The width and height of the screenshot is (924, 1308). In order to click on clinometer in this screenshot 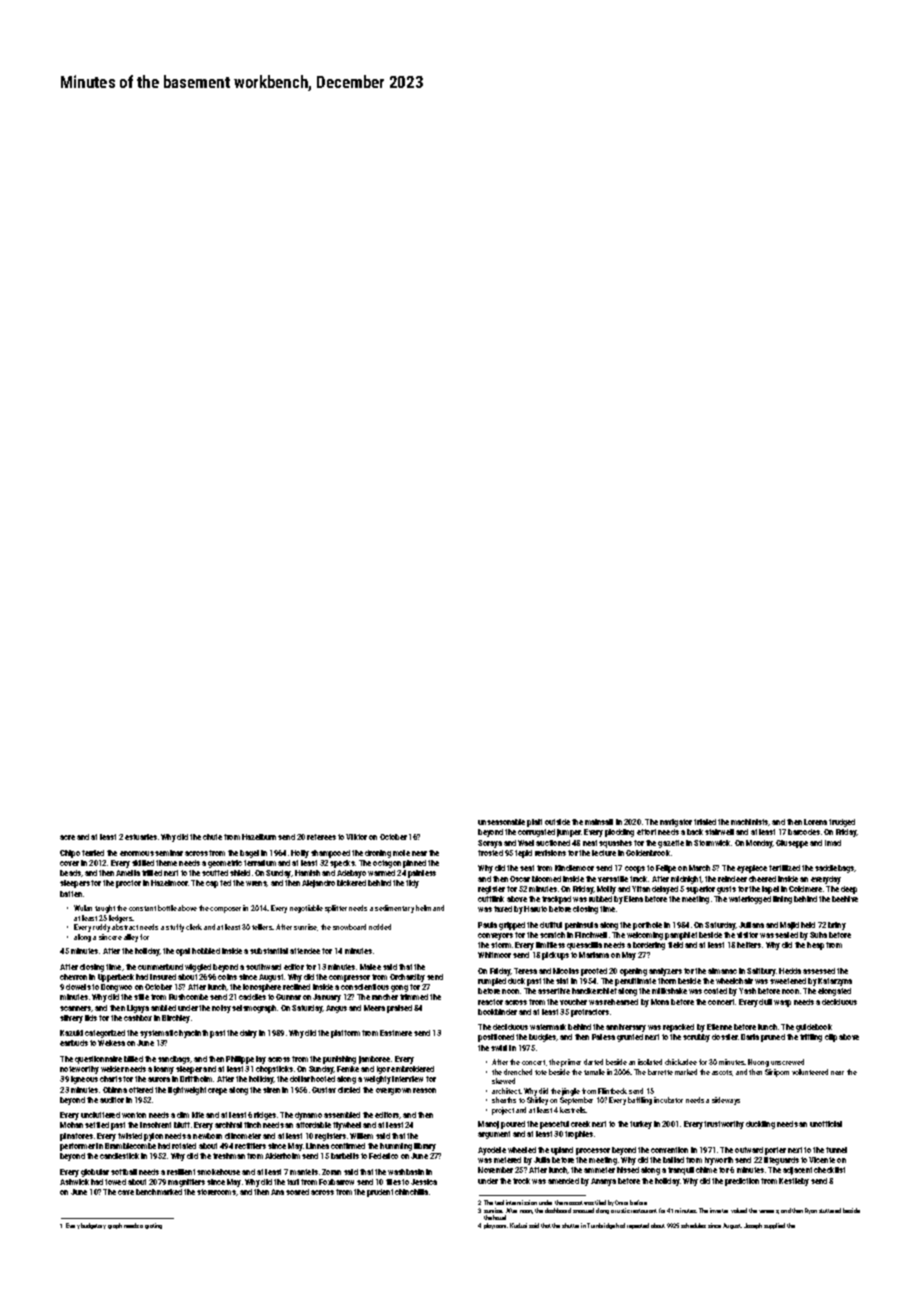, I will do `click(243, 1136)`.
